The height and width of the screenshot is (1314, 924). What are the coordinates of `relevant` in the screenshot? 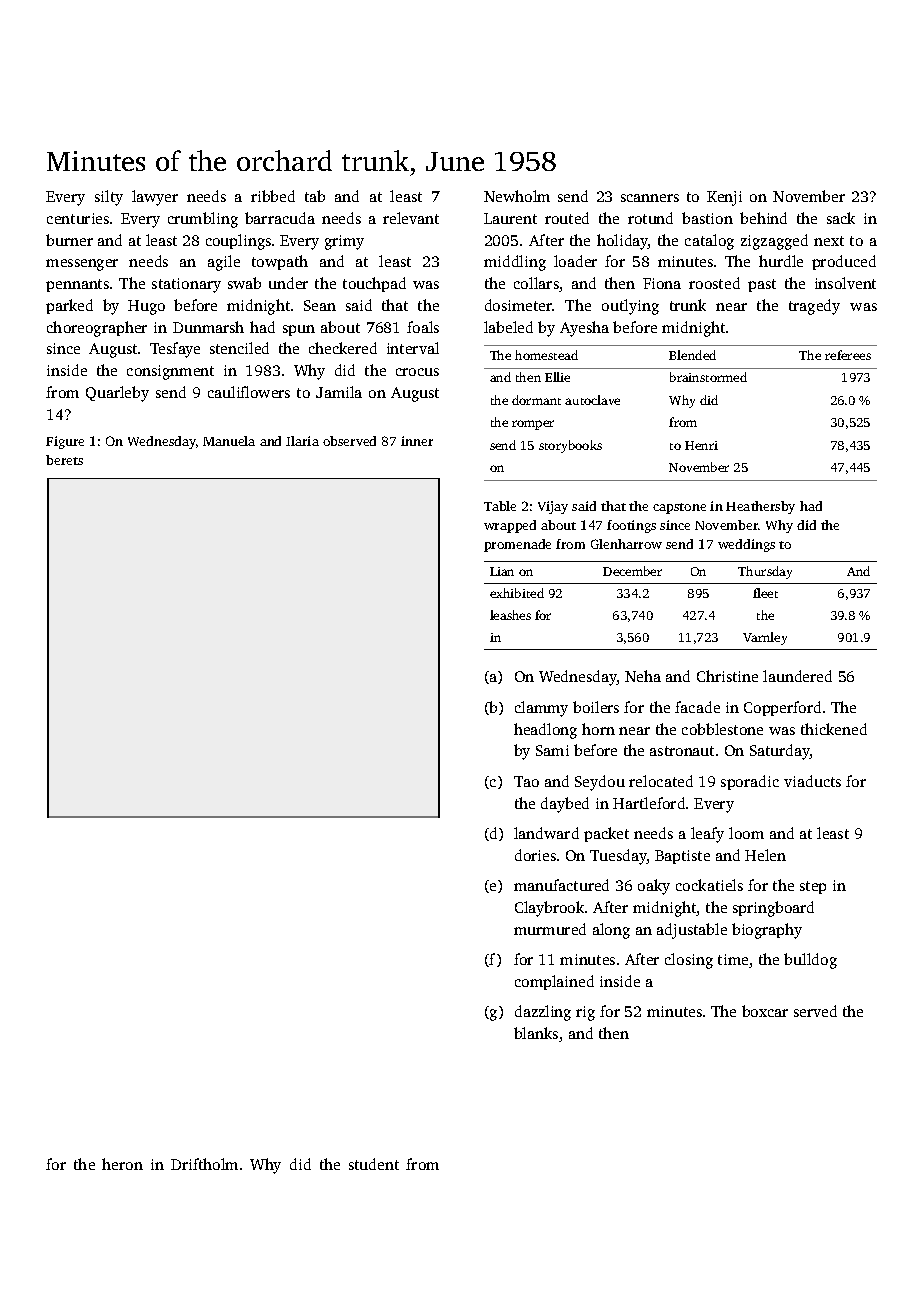 It's located at (411, 218).
